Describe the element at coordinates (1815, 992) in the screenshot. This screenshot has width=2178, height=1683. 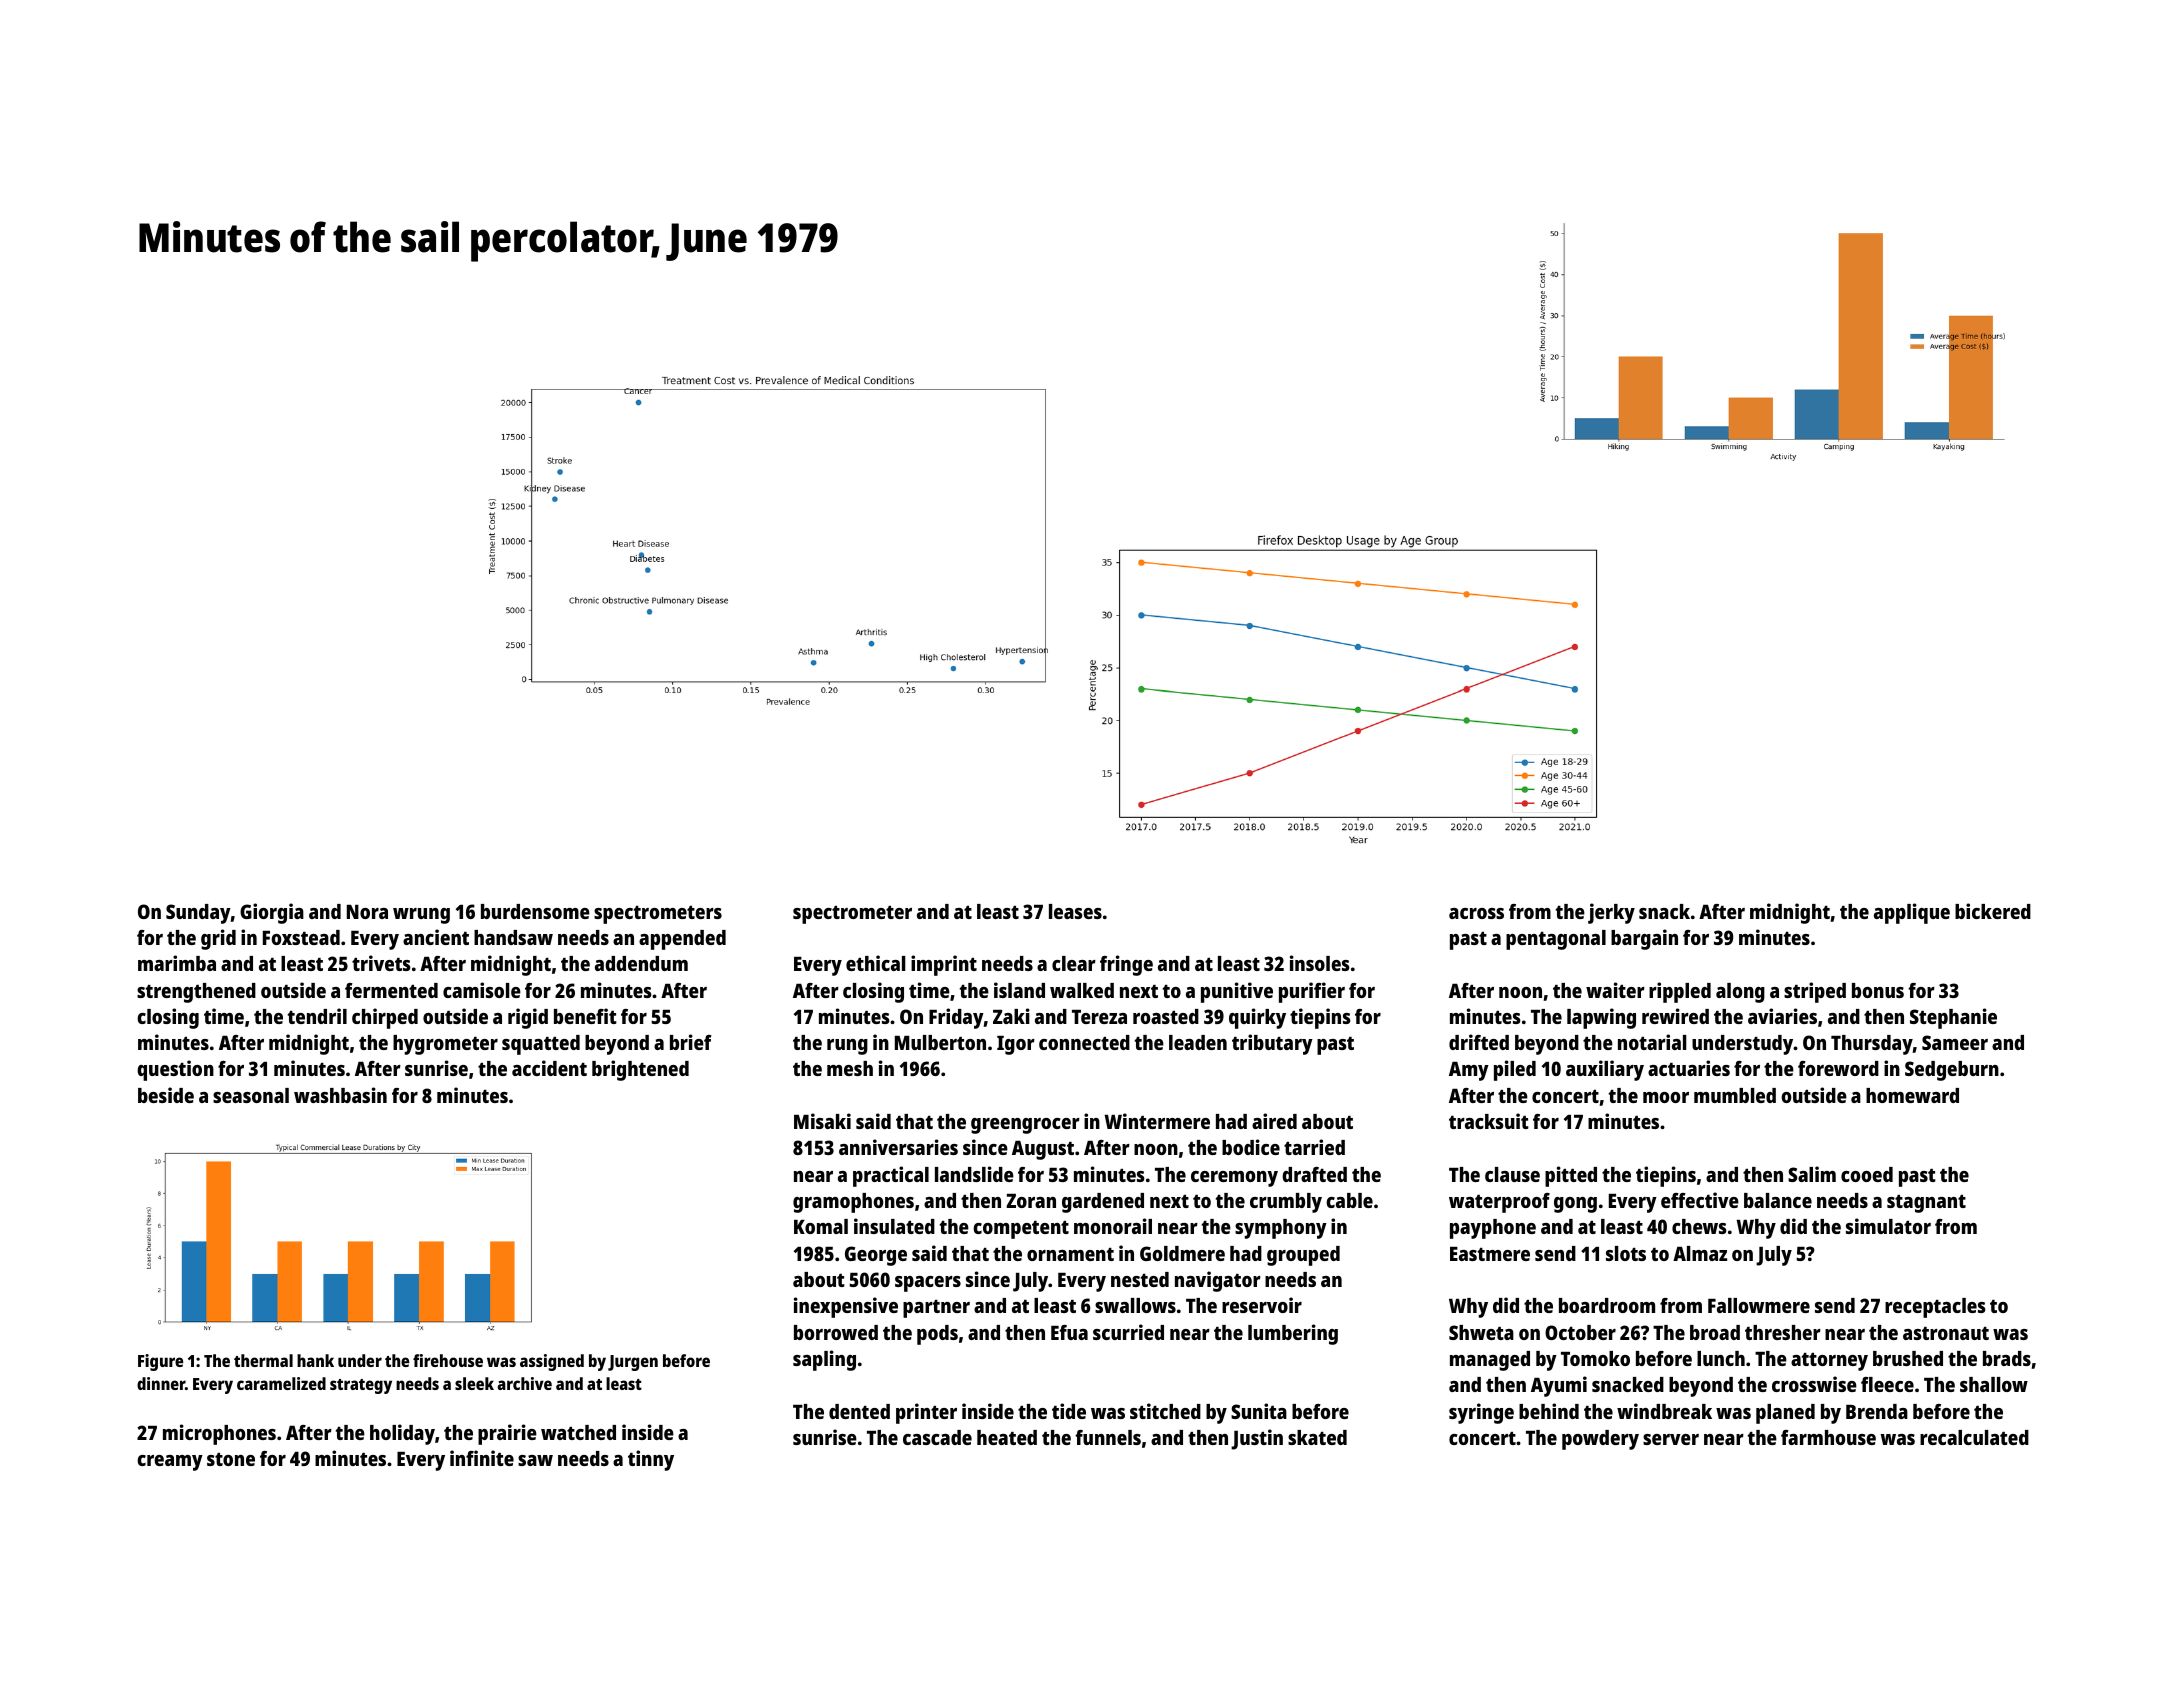
I see `striped` at that location.
